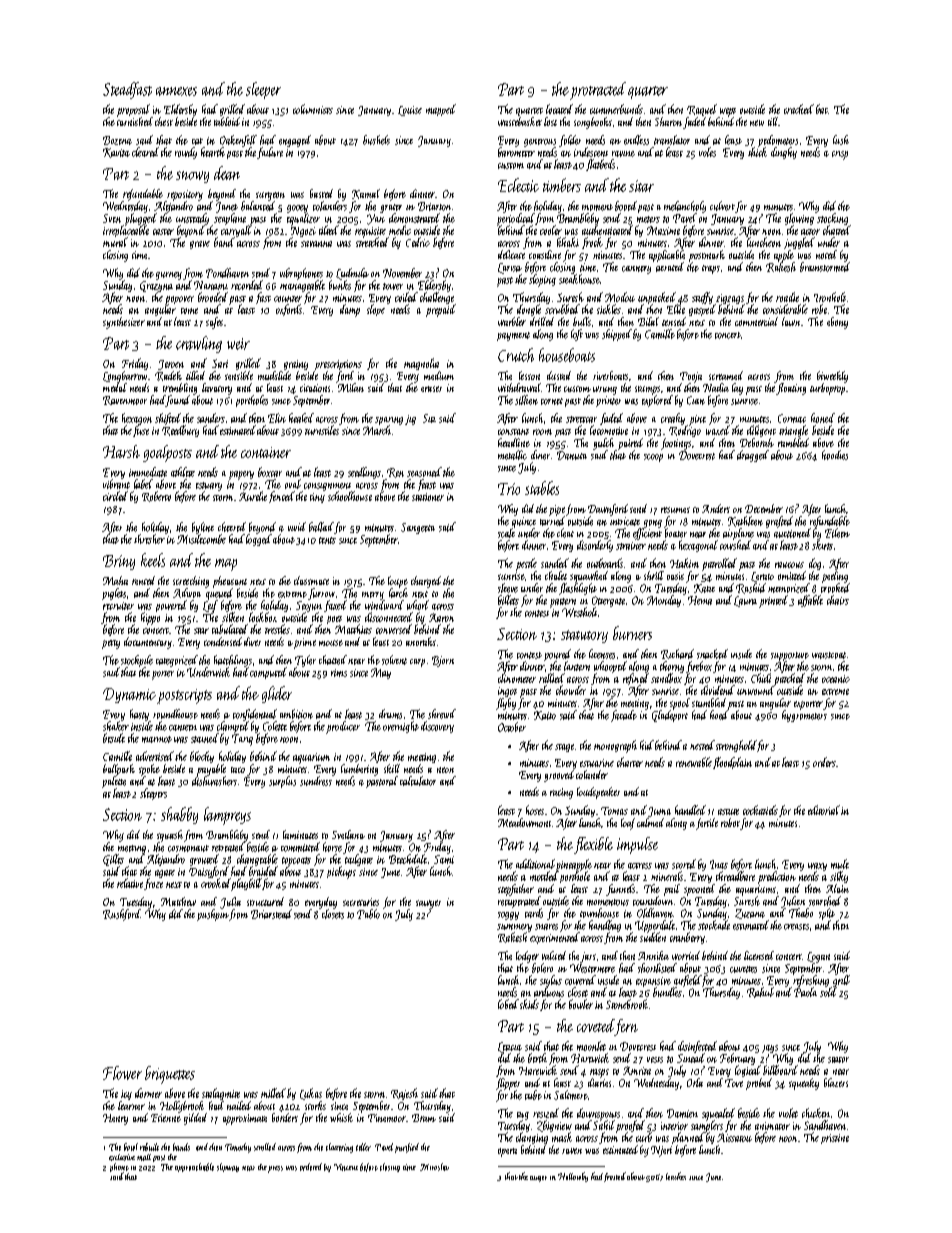 The image size is (952, 1233). Describe the element at coordinates (828, 992) in the document. I see `sold` at that location.
